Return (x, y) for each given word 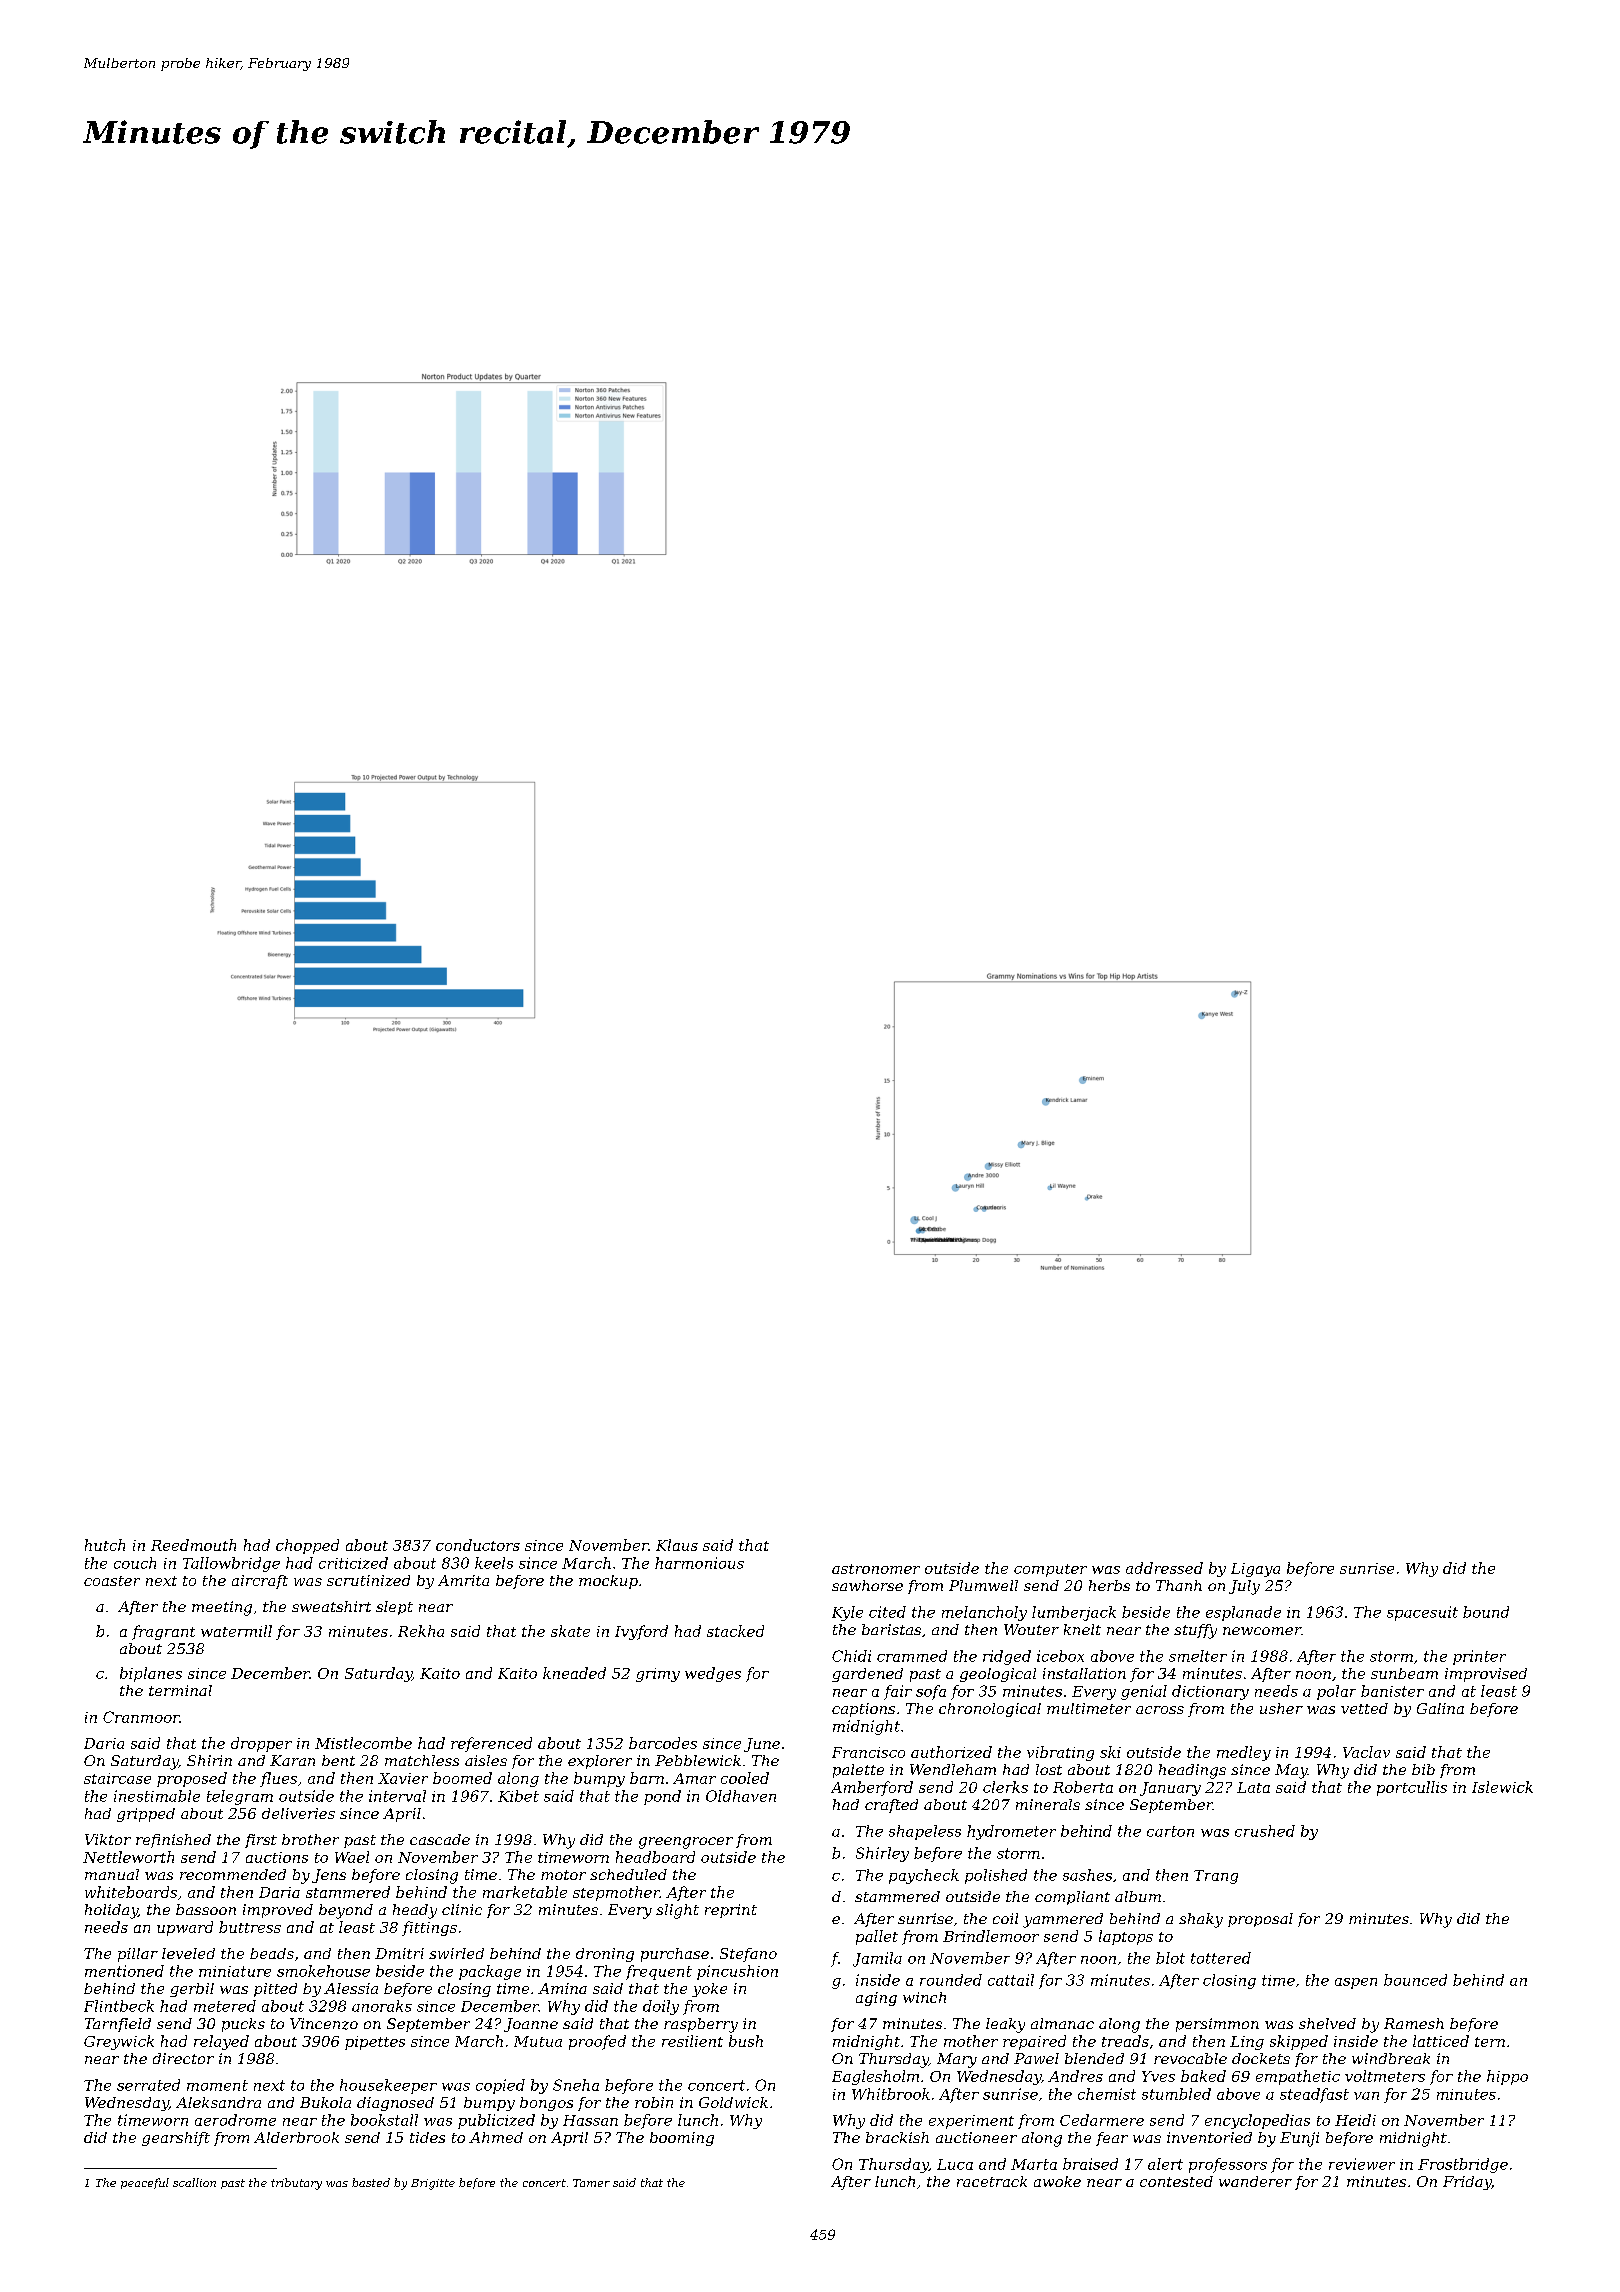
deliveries (298, 1813)
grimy (658, 1675)
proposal (1260, 1920)
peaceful (145, 2183)
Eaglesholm (875, 2077)
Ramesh (1414, 2023)
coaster (112, 1581)
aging (876, 1999)
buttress (250, 1927)
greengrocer (686, 1843)
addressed (1164, 1568)
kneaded (574, 1673)
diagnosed (395, 2104)
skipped (1299, 2042)
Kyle (847, 1613)
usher (1281, 1708)
